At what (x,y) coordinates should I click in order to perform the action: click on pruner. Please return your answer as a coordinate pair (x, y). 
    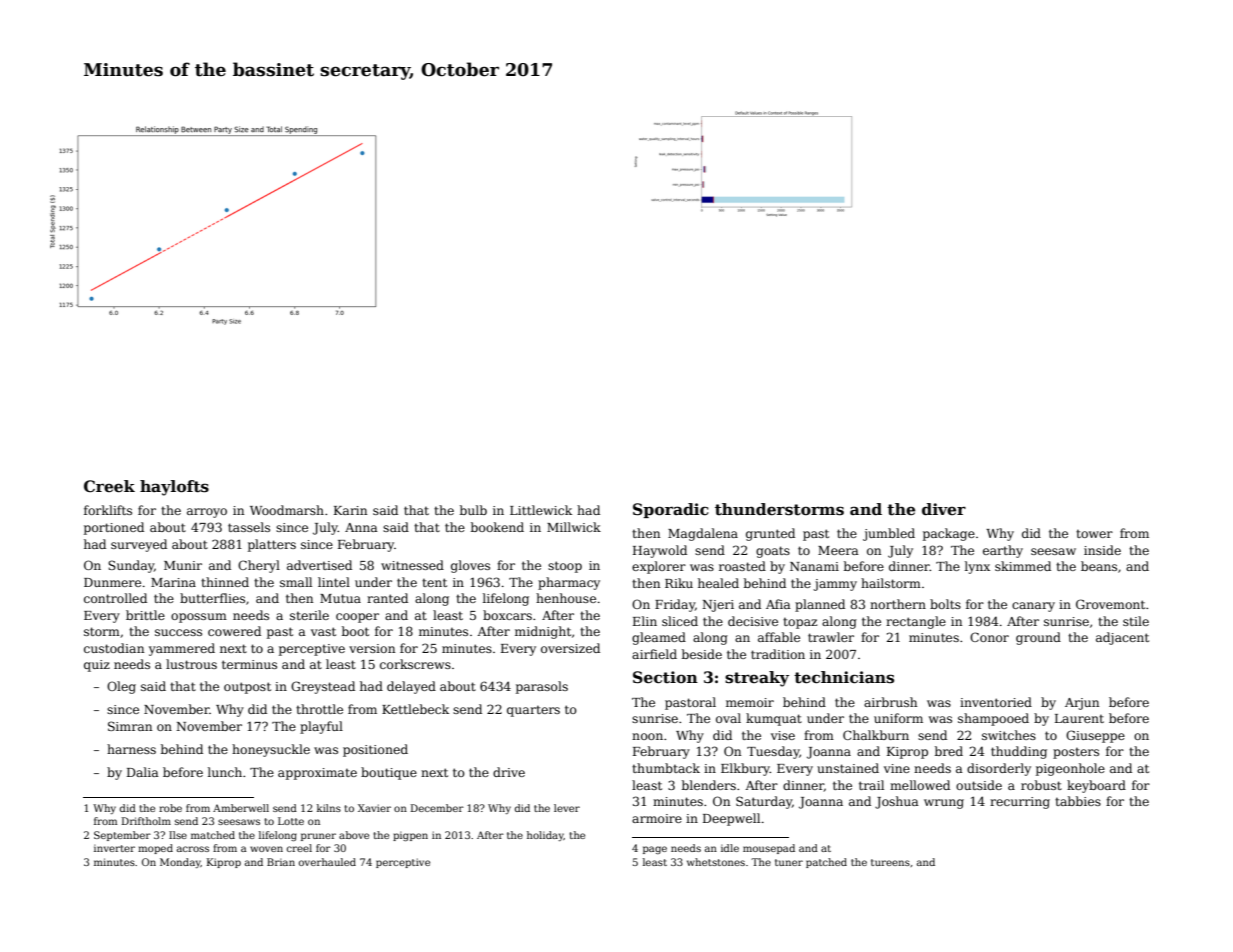
    Looking at the image, I should click on (318, 837).
